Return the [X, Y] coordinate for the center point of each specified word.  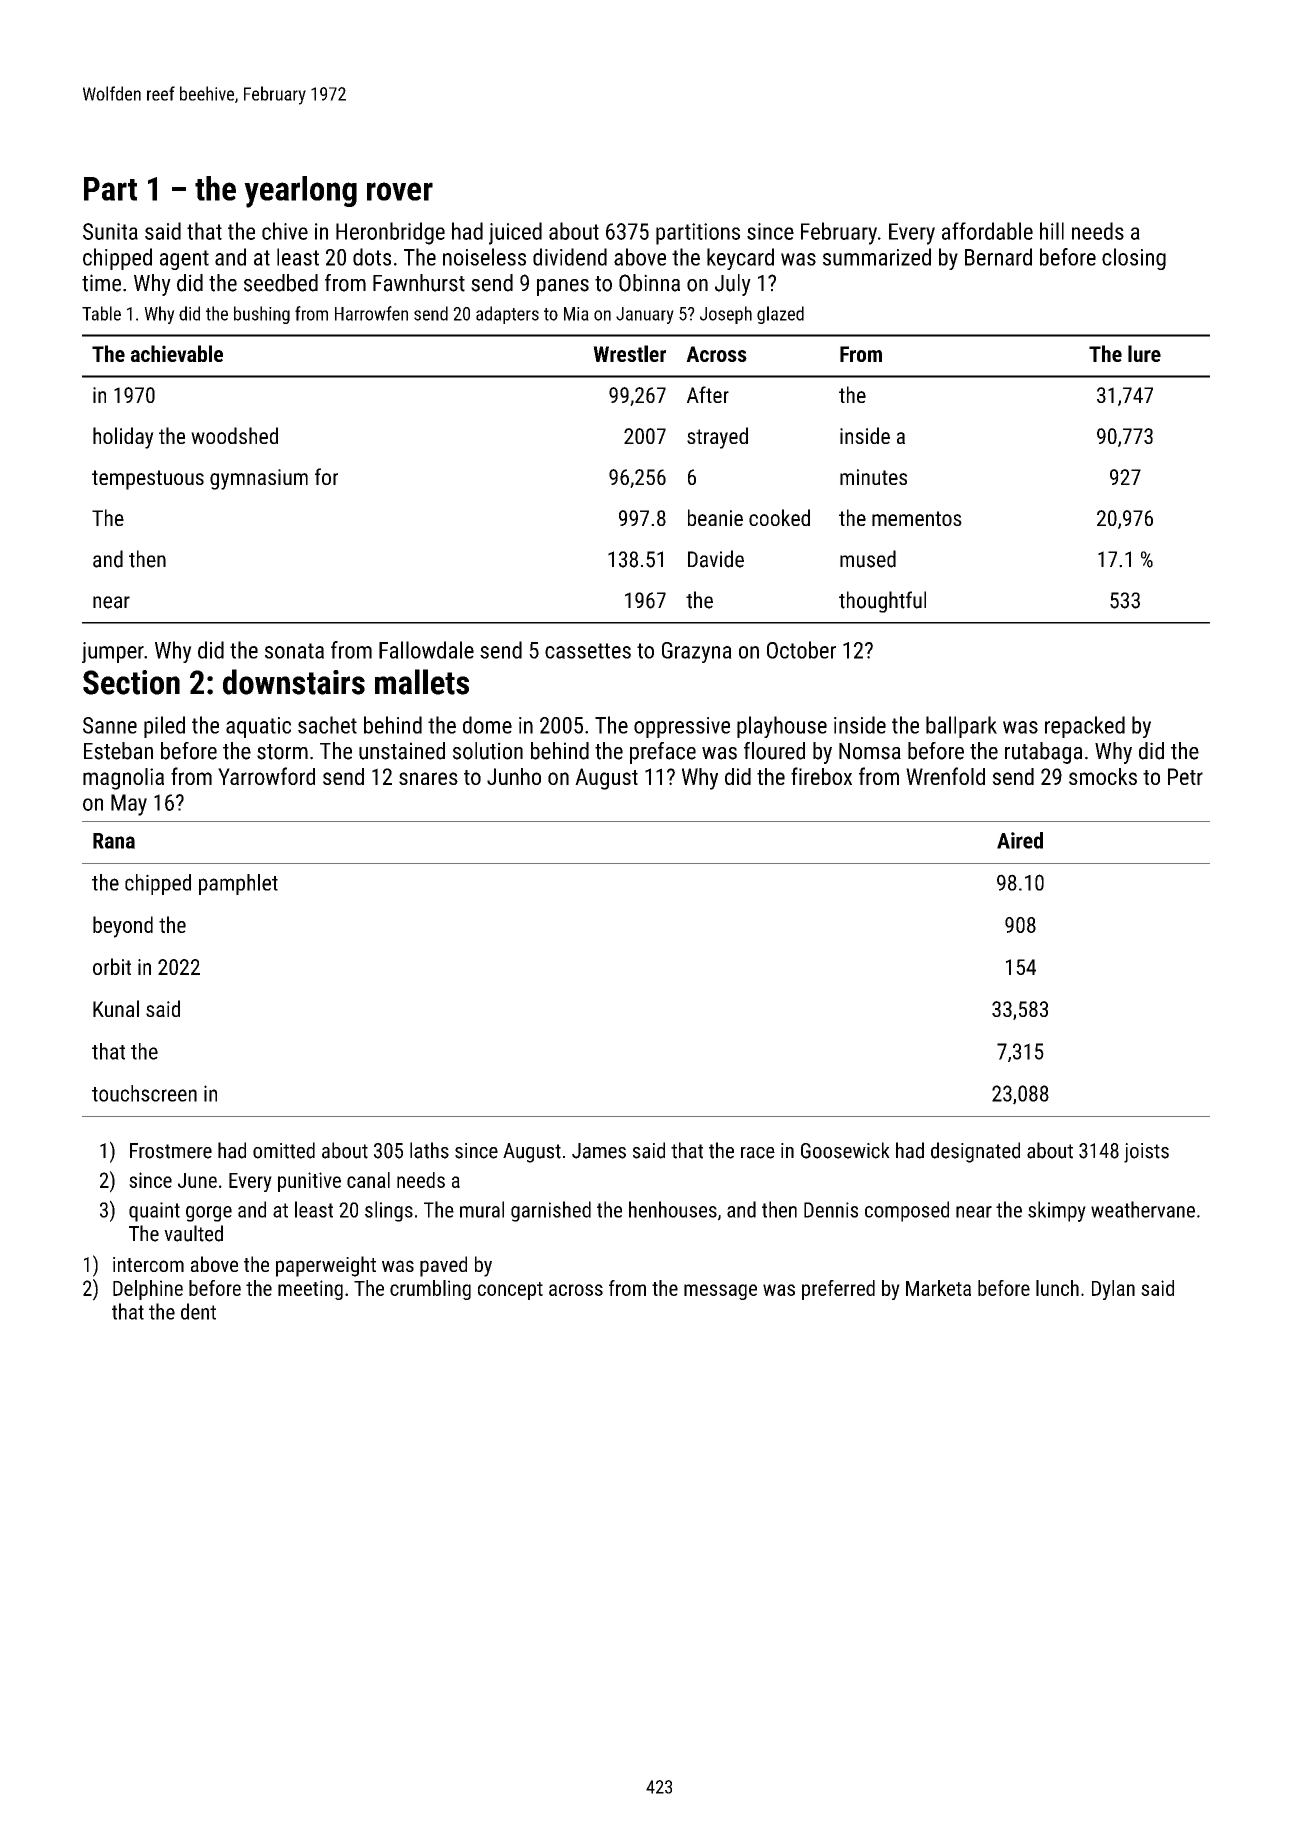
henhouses [673, 1209]
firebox [821, 776]
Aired [1020, 840]
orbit [112, 966]
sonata [294, 651]
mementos [917, 518]
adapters [507, 315]
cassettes [588, 651]
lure [1144, 353]
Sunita [110, 231]
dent [198, 1311]
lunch [1057, 1288]
